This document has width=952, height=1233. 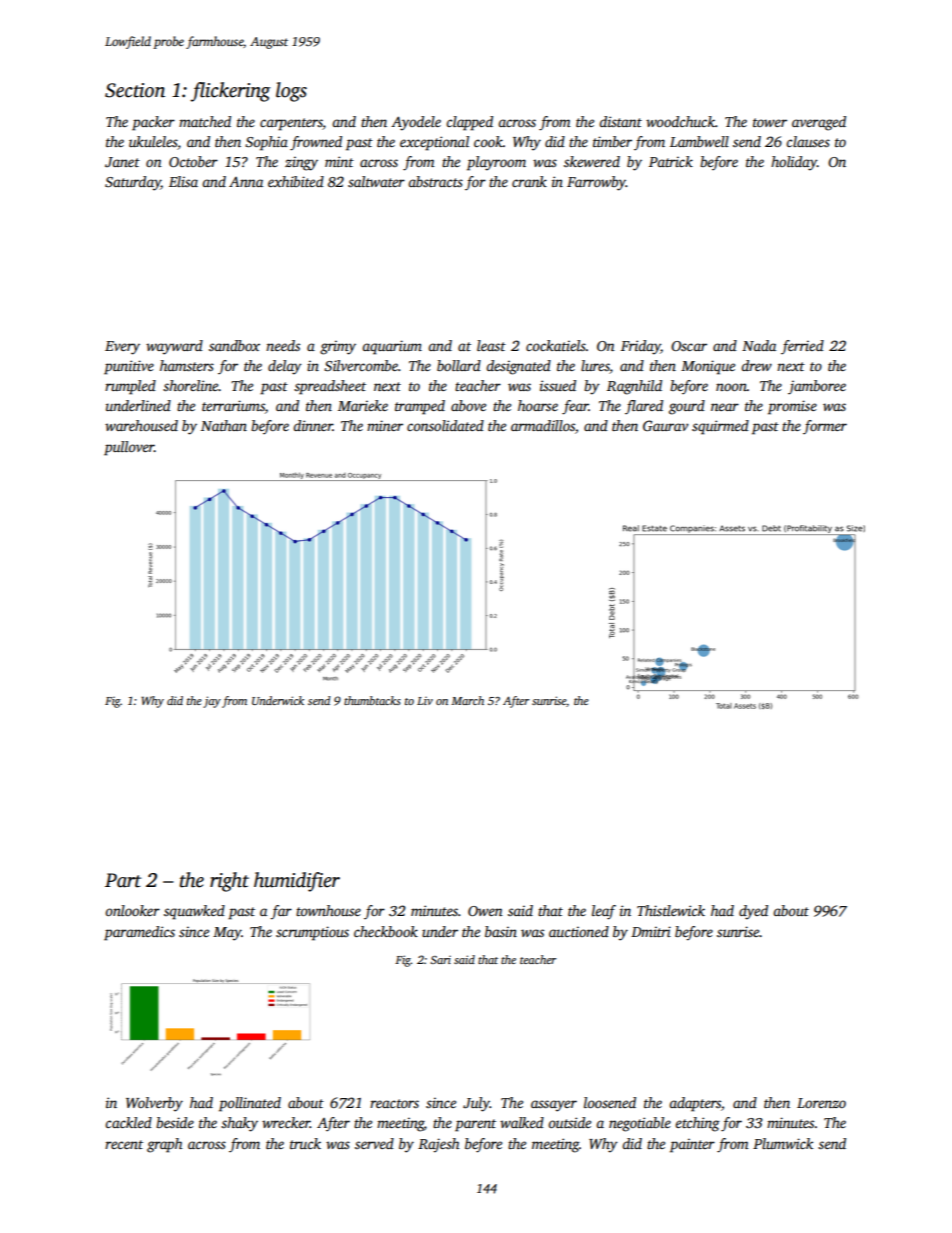 What do you see at coordinates (459, 365) in the document?
I see `bollard` at bounding box center [459, 365].
